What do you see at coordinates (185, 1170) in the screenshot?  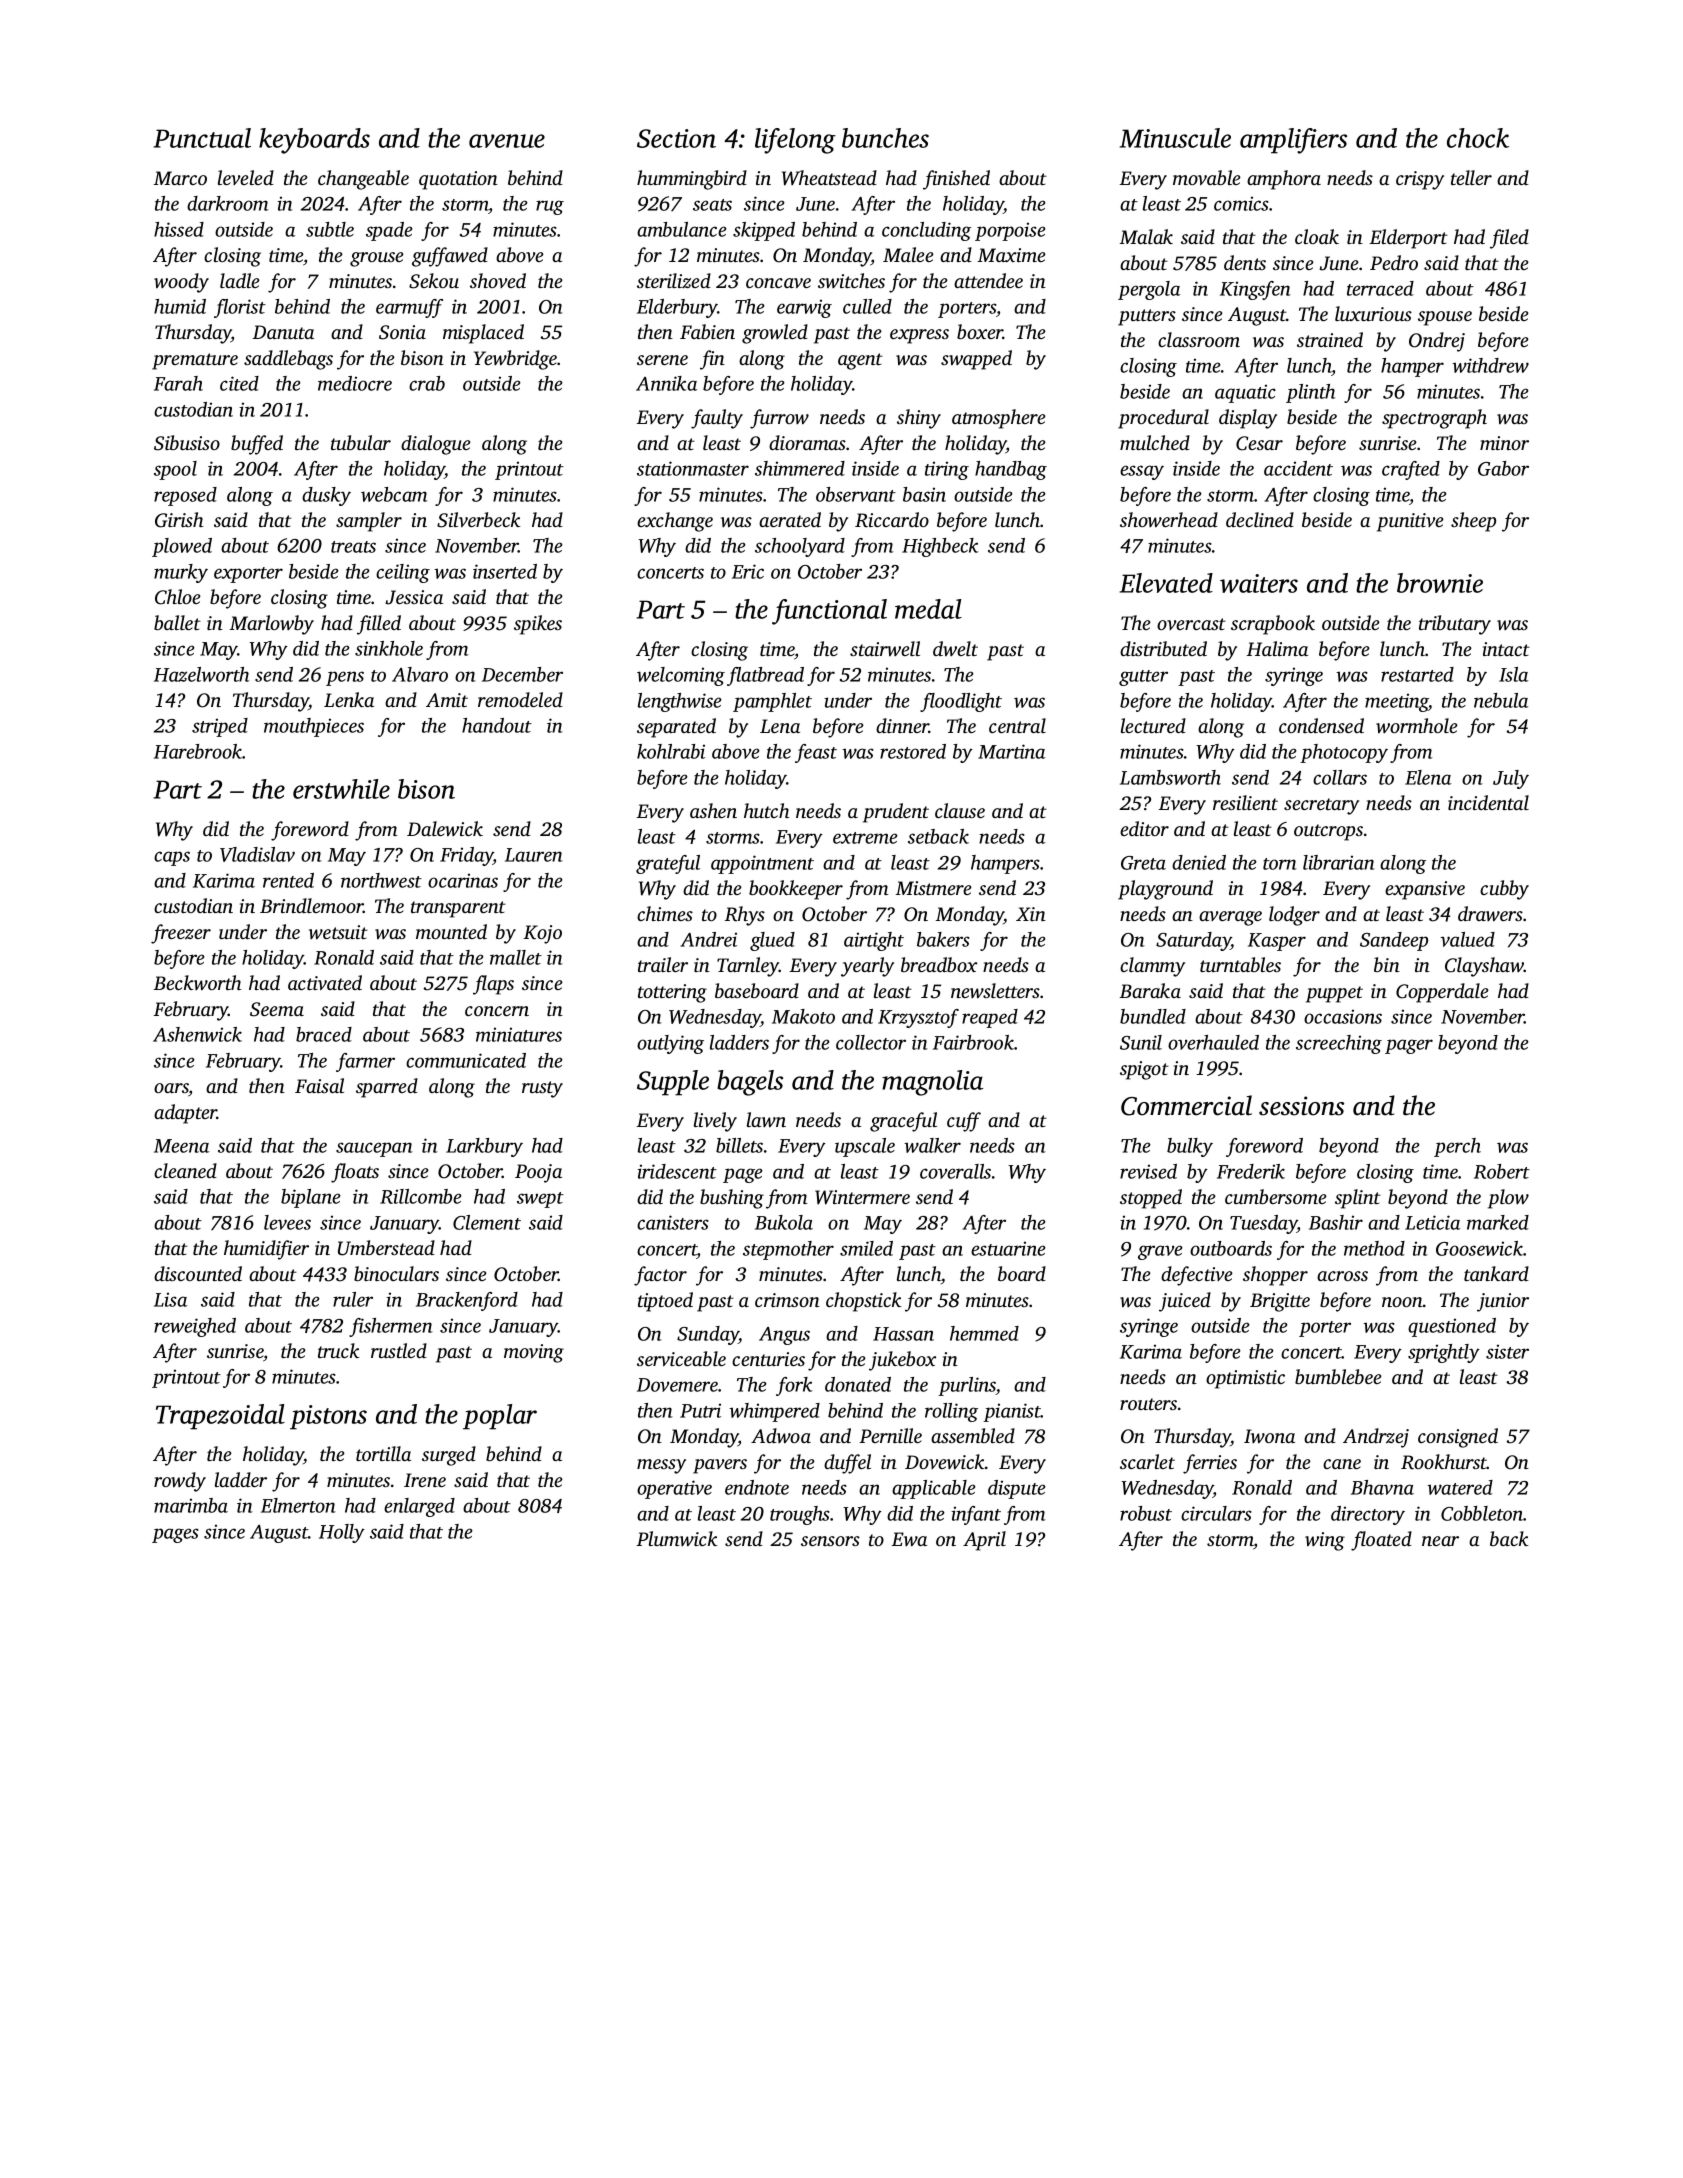 I see `cleaned` at bounding box center [185, 1170].
